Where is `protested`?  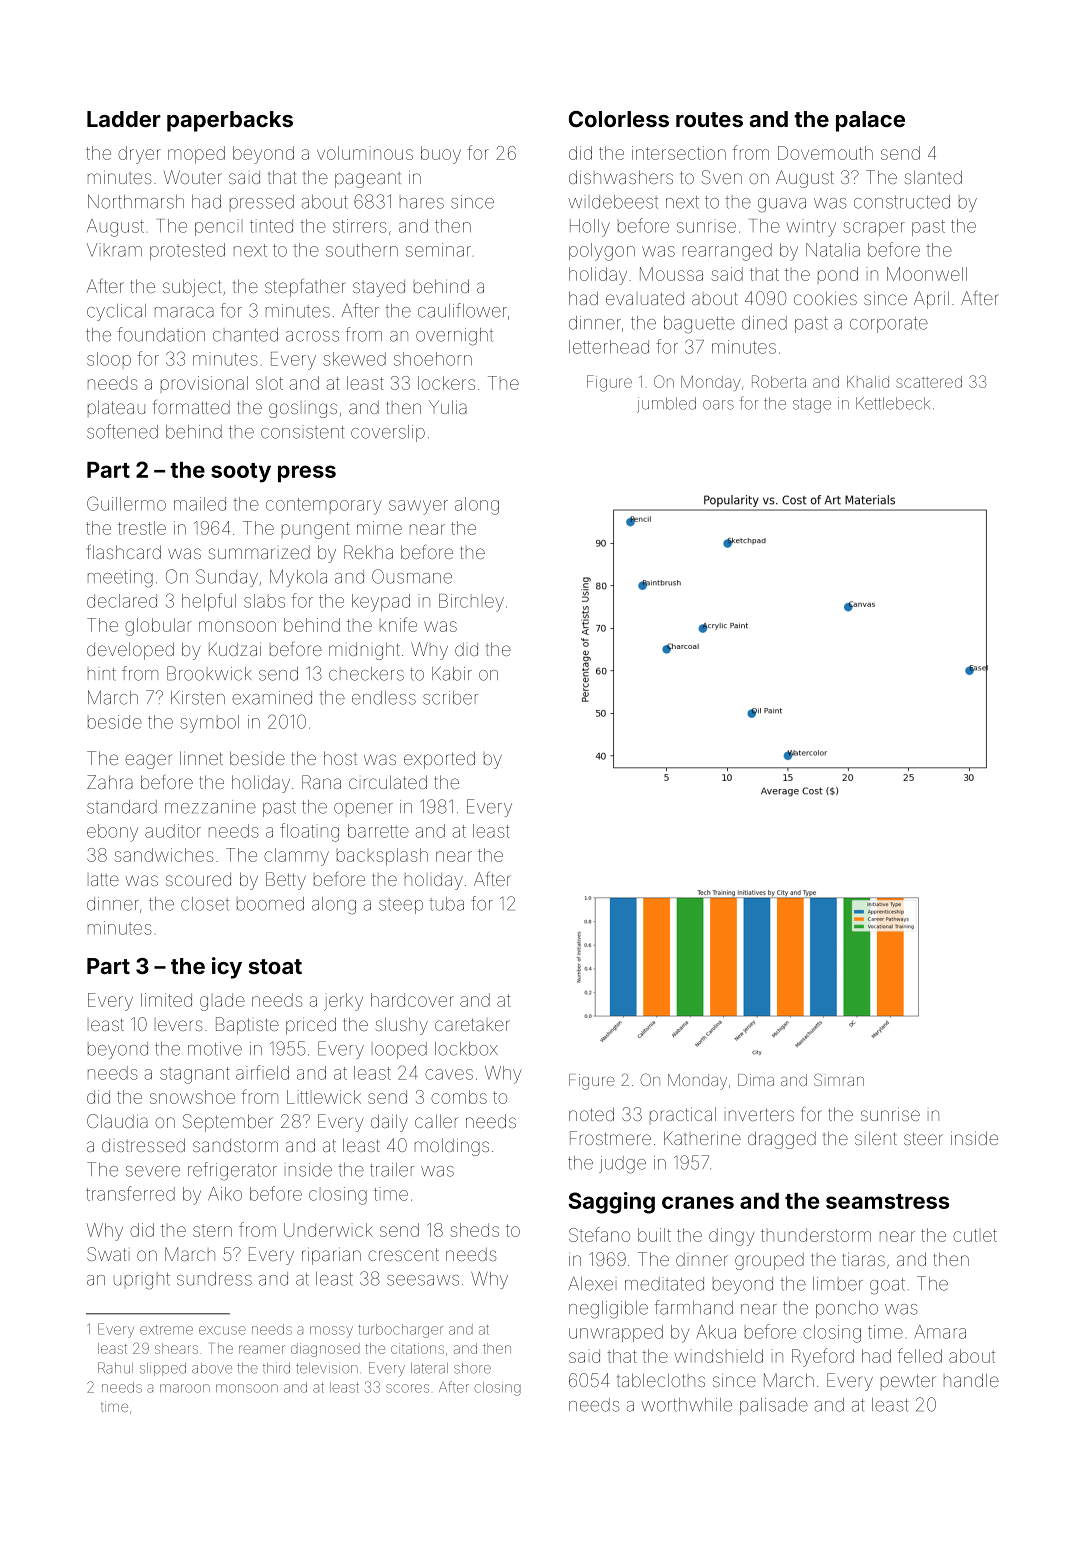 protested is located at coordinates (187, 251).
